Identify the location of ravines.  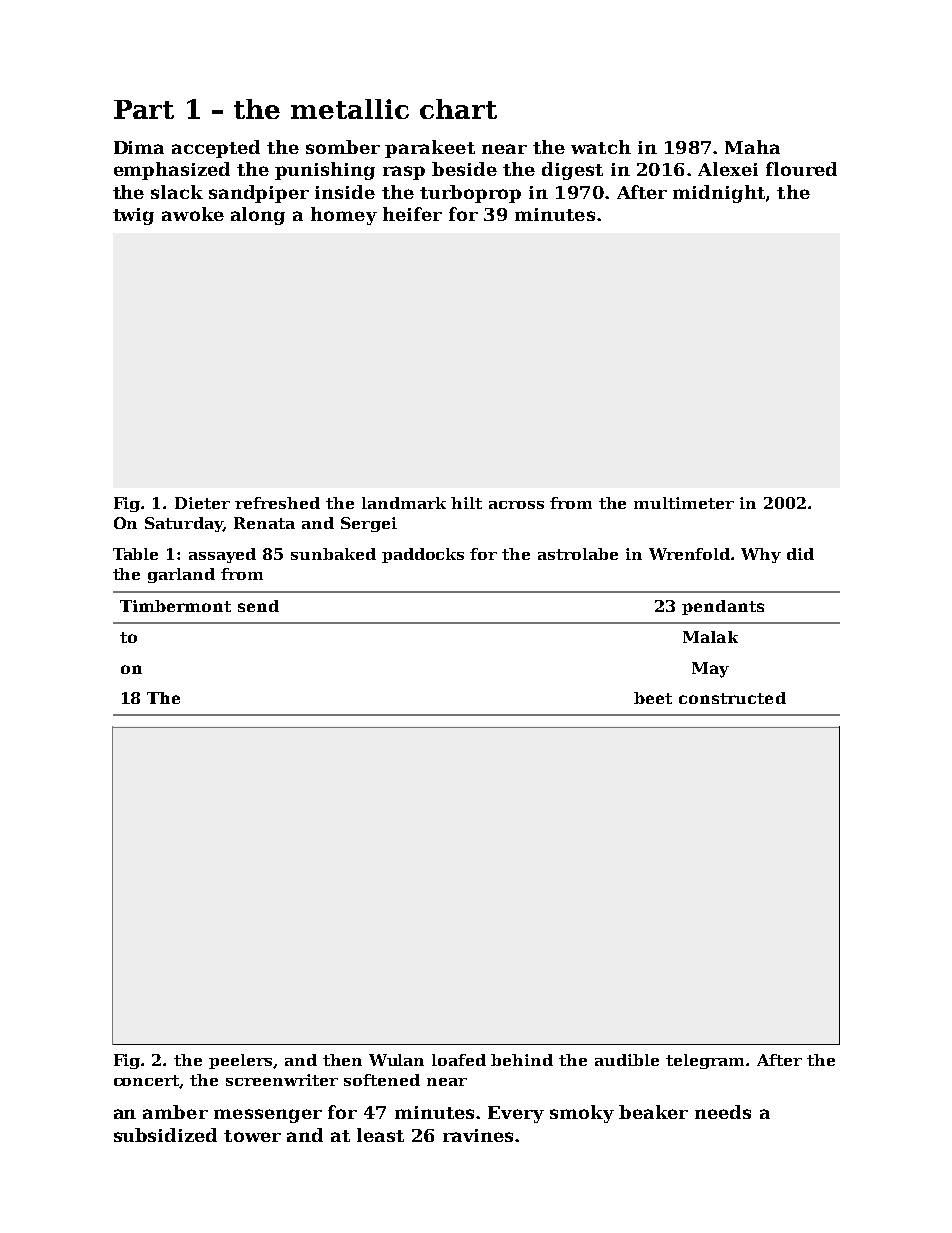
(478, 1135).
